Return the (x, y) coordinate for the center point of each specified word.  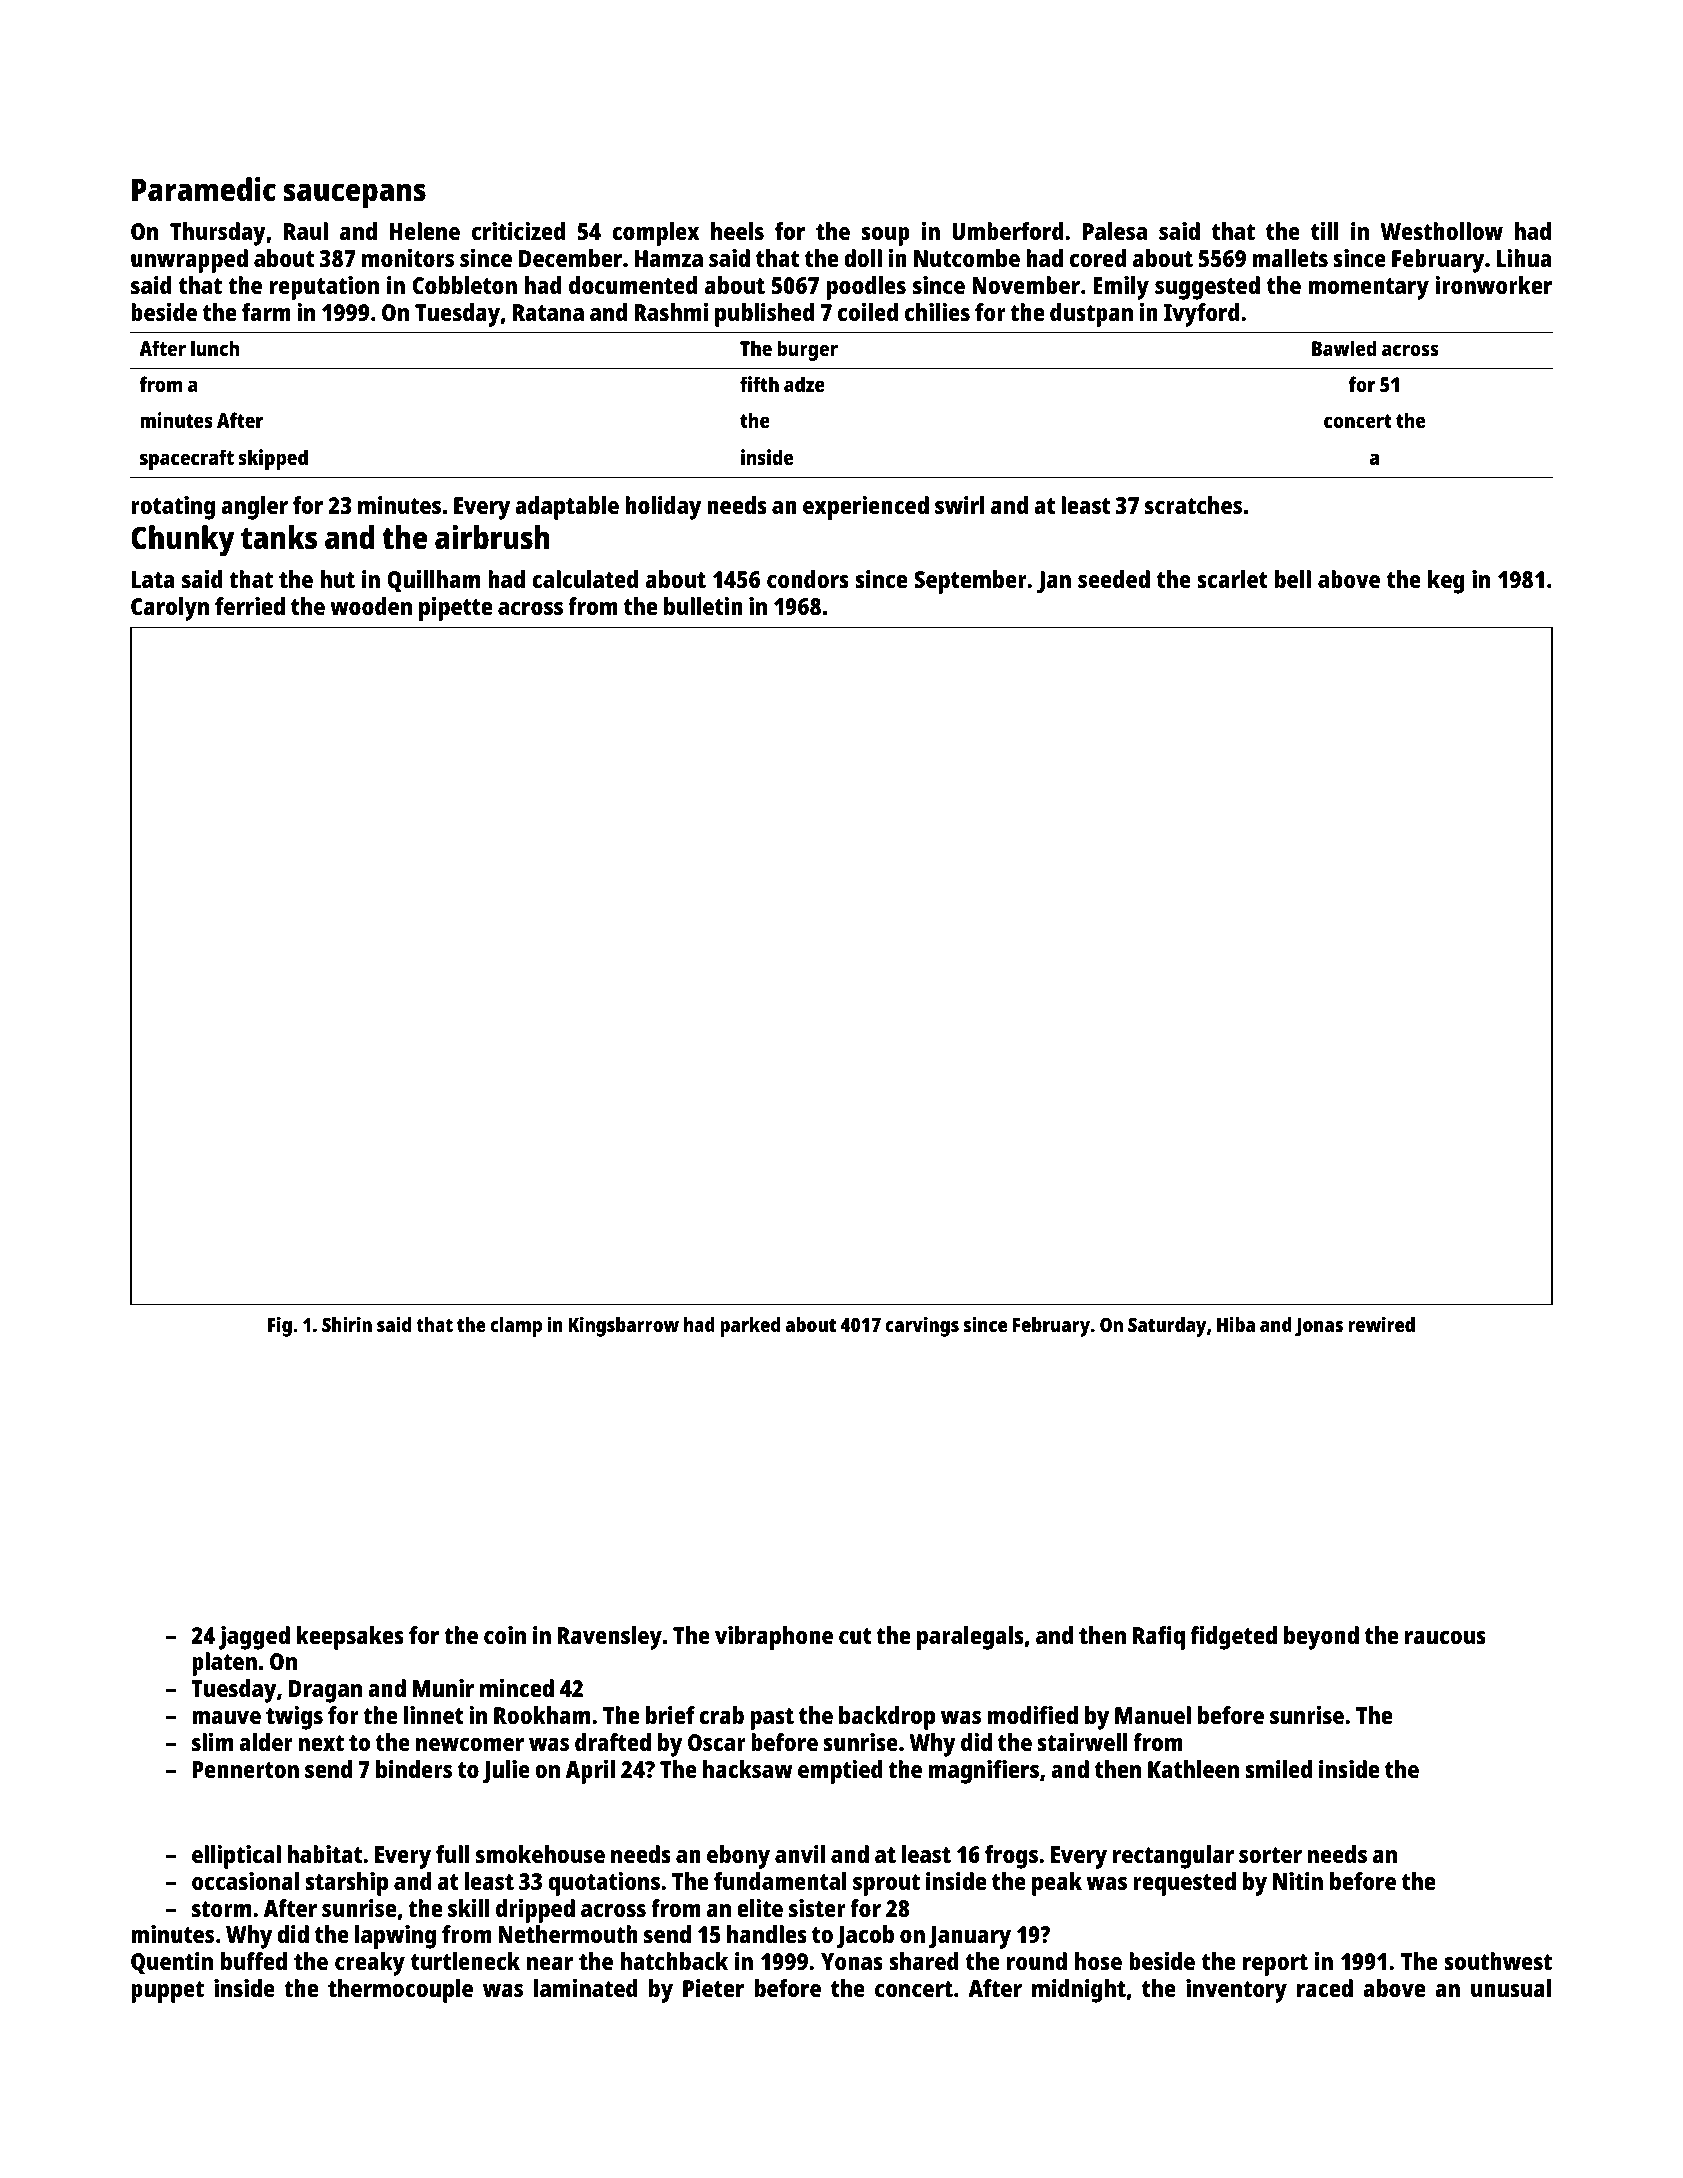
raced (1325, 1988)
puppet (167, 1992)
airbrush (492, 537)
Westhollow (1442, 231)
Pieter (713, 1988)
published (764, 315)
